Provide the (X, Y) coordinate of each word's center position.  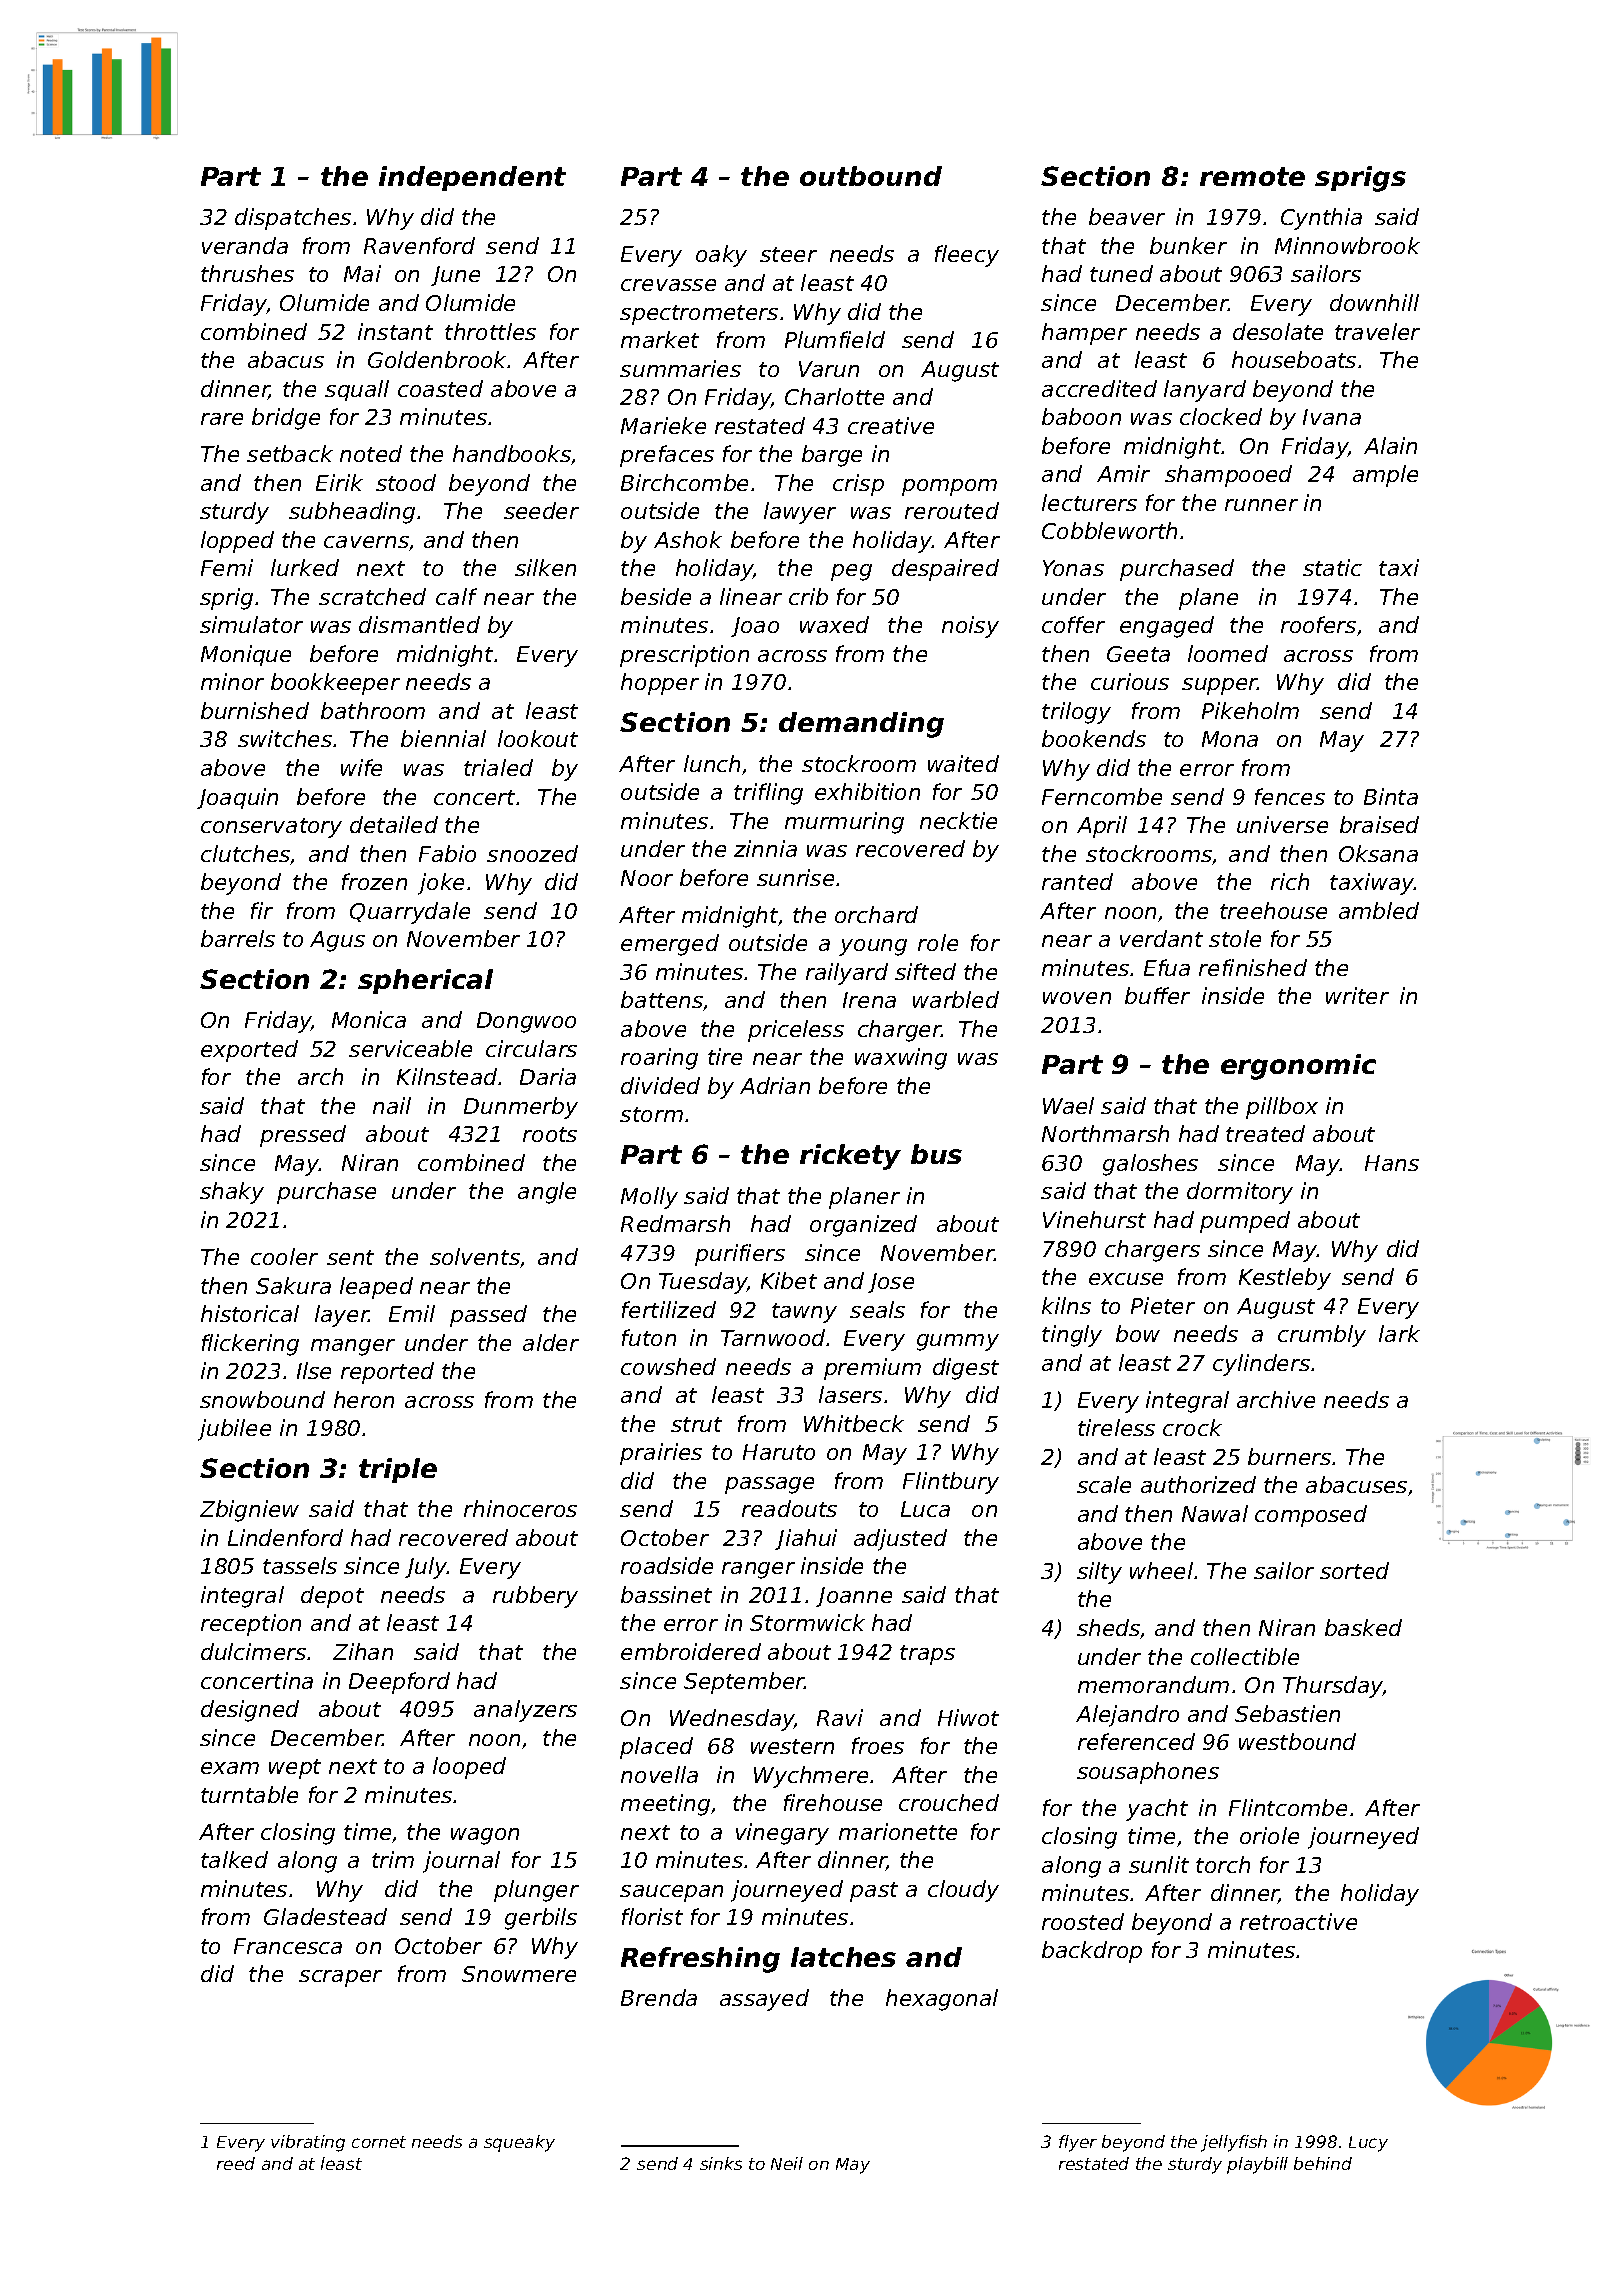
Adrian (775, 1085)
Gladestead (325, 1916)
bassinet (666, 1594)
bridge (286, 419)
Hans (1392, 1163)
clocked (1221, 416)
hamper (1084, 334)
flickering (250, 1345)
